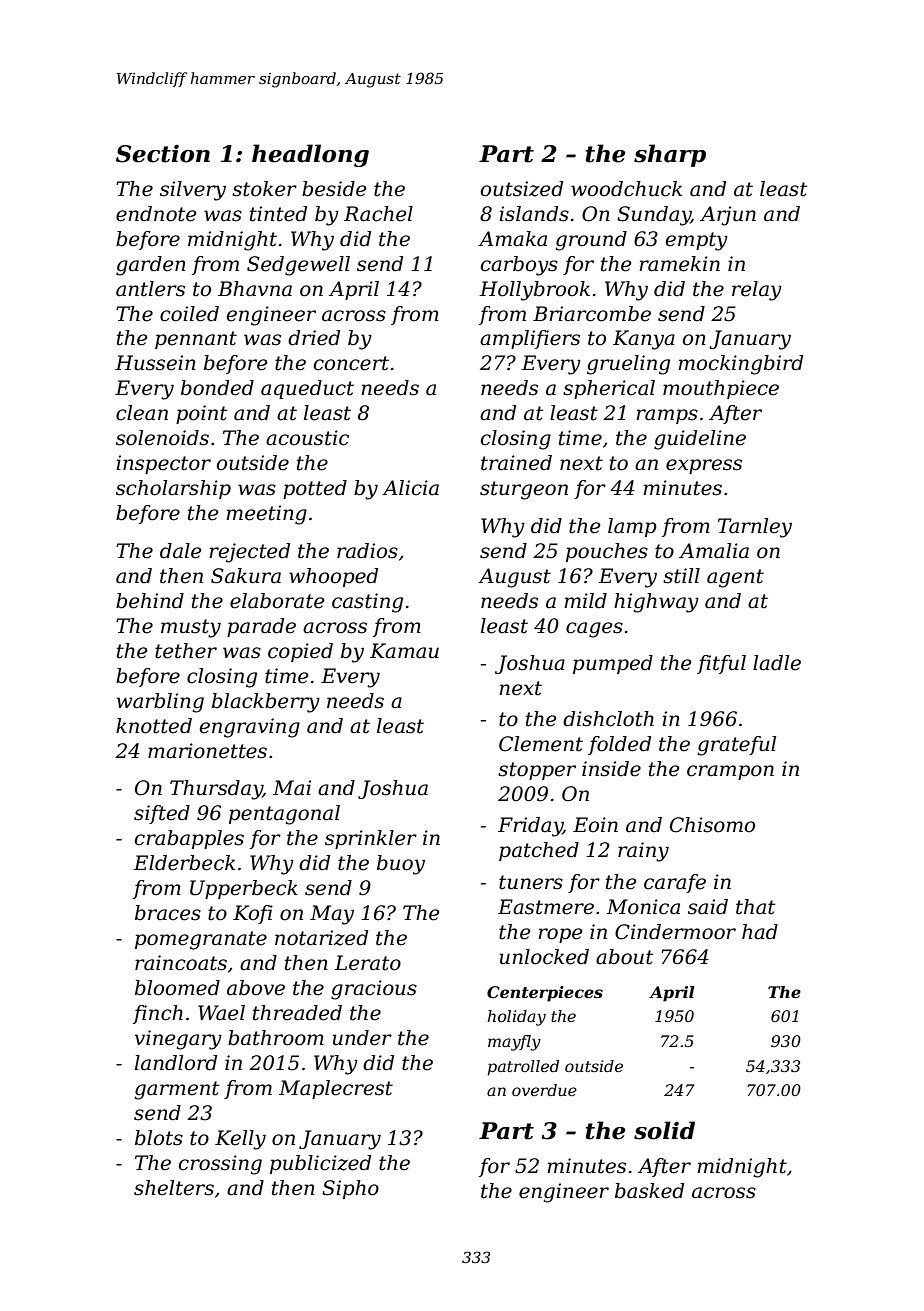 The width and height of the screenshot is (924, 1311). Describe the element at coordinates (151, 266) in the screenshot. I see `garden` at that location.
